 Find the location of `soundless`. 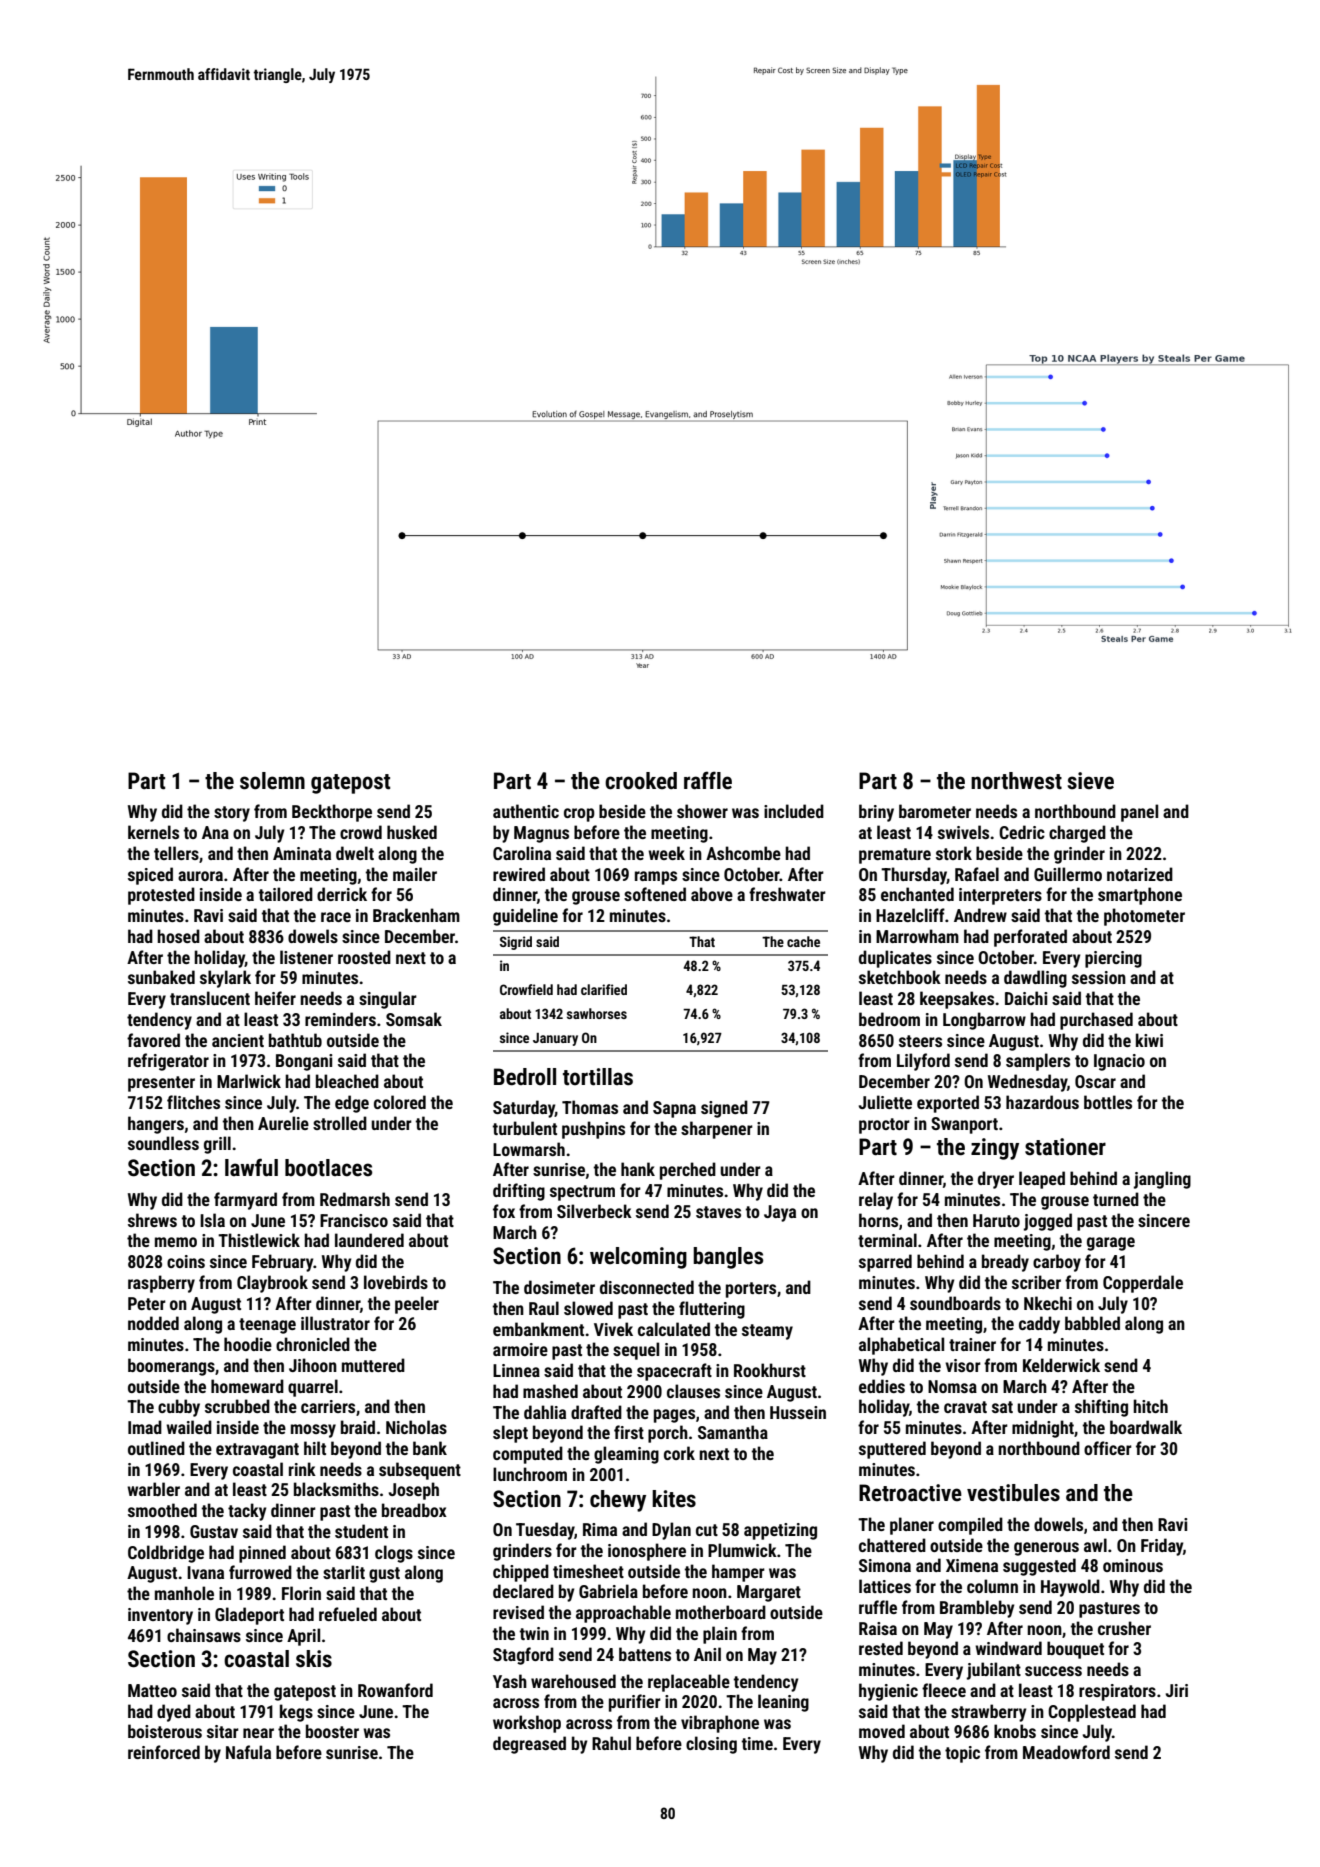

soundless is located at coordinates (163, 1143).
